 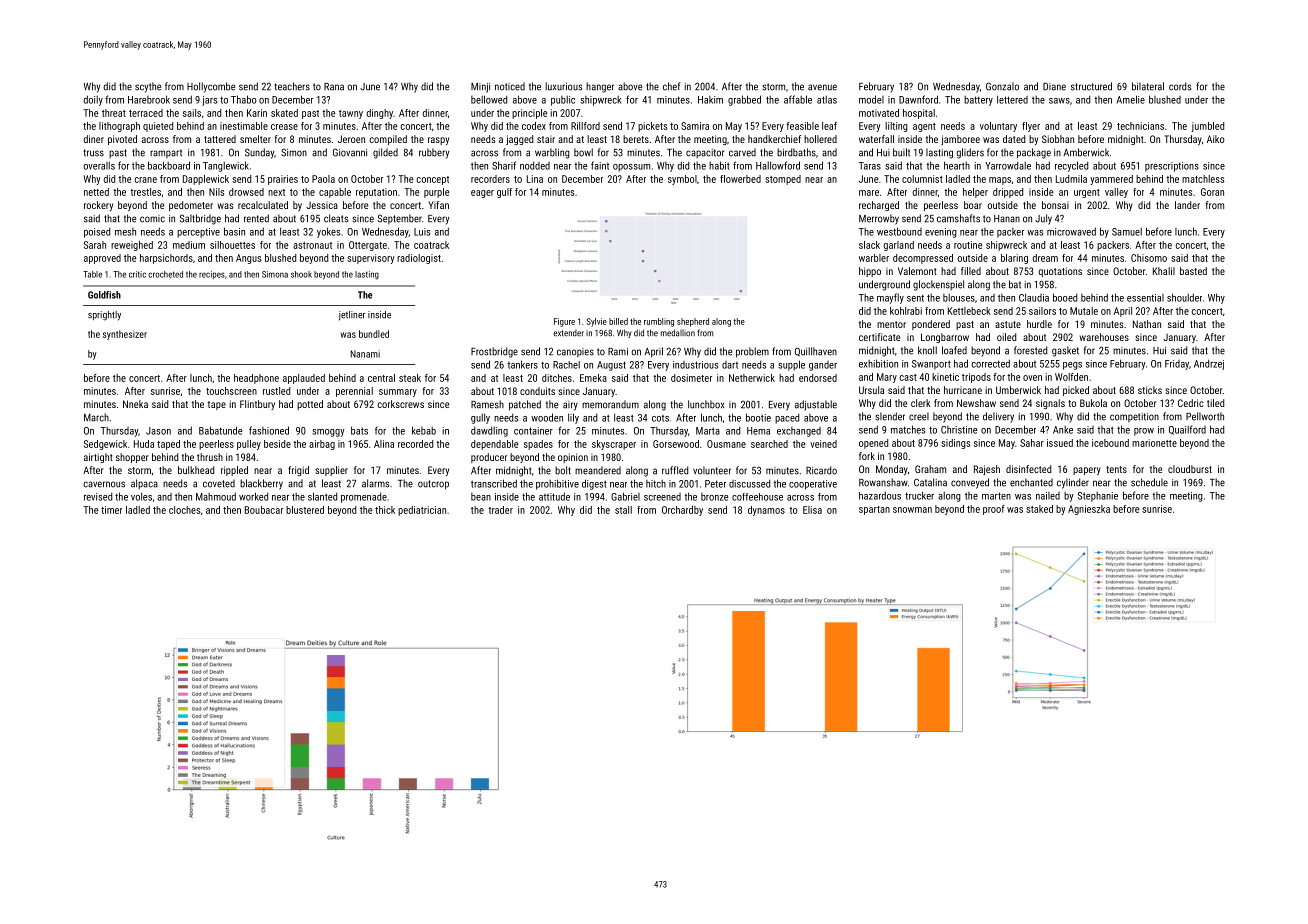 I want to click on trader, so click(x=500, y=510).
